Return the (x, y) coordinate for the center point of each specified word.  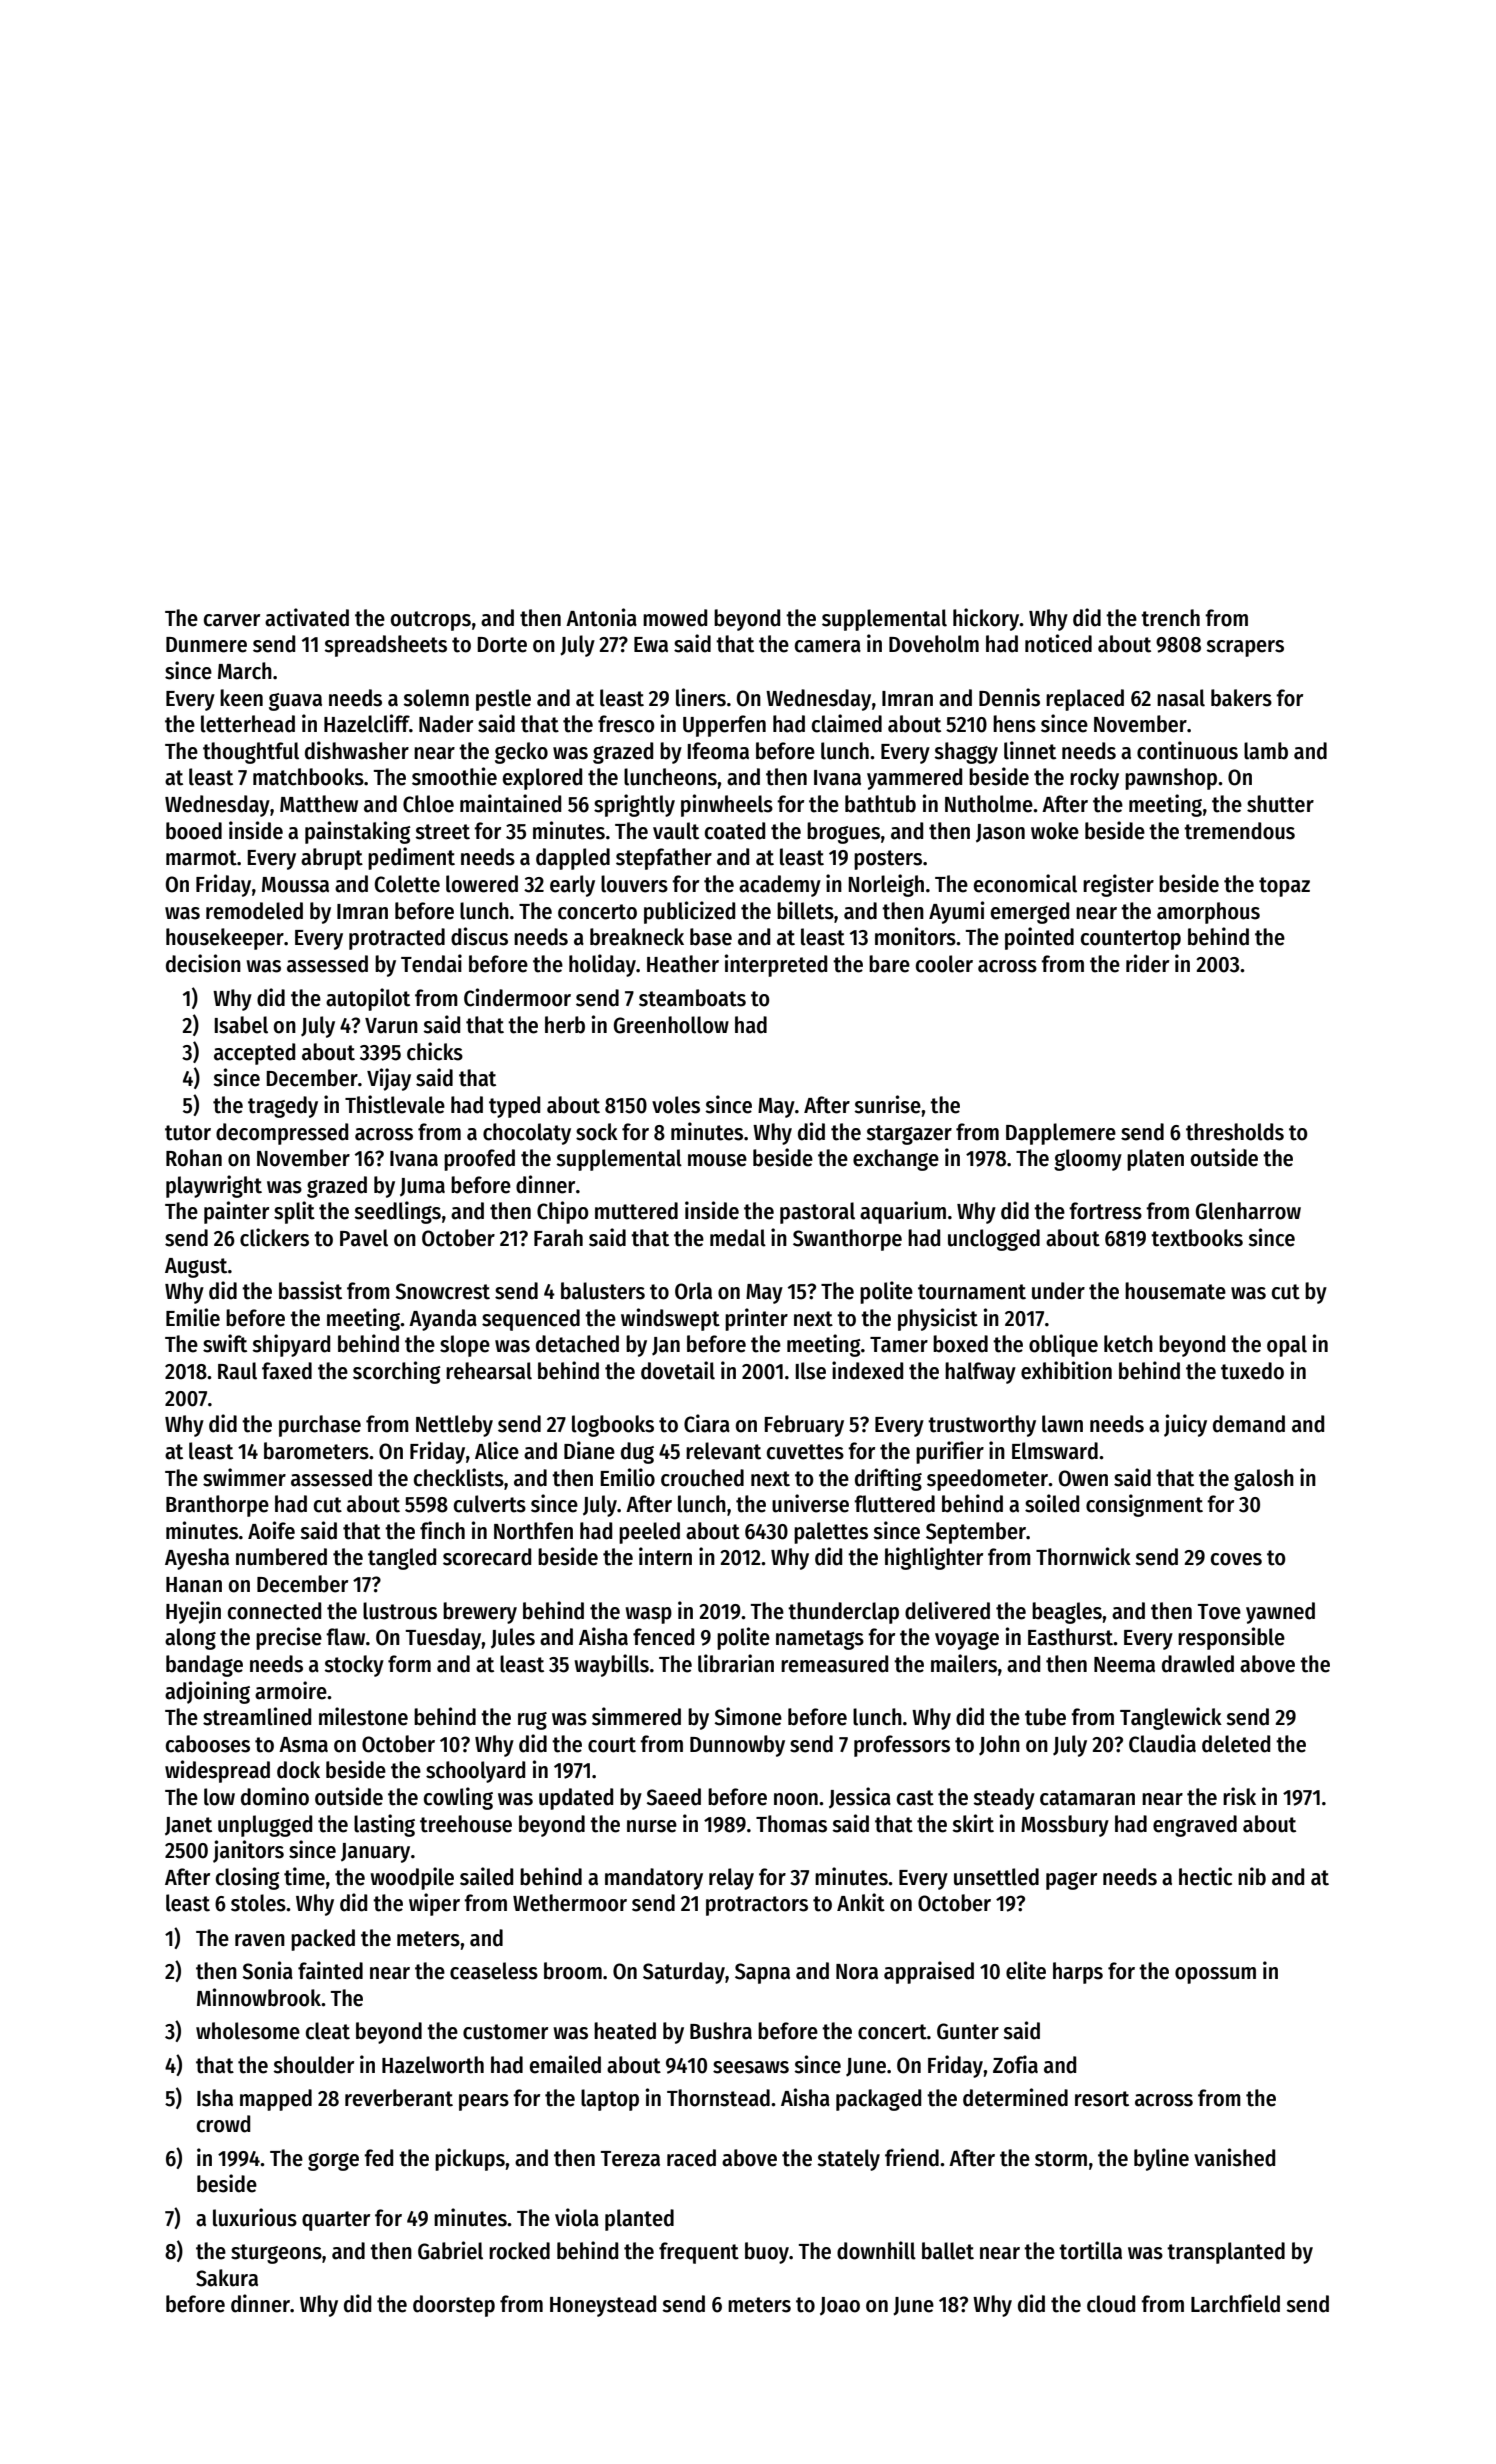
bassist (310, 1290)
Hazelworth (433, 2065)
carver (232, 620)
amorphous (1208, 913)
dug (637, 1453)
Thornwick (1083, 1556)
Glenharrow (1248, 1211)
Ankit (861, 1902)
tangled (402, 1559)
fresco (626, 724)
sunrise (887, 1104)
